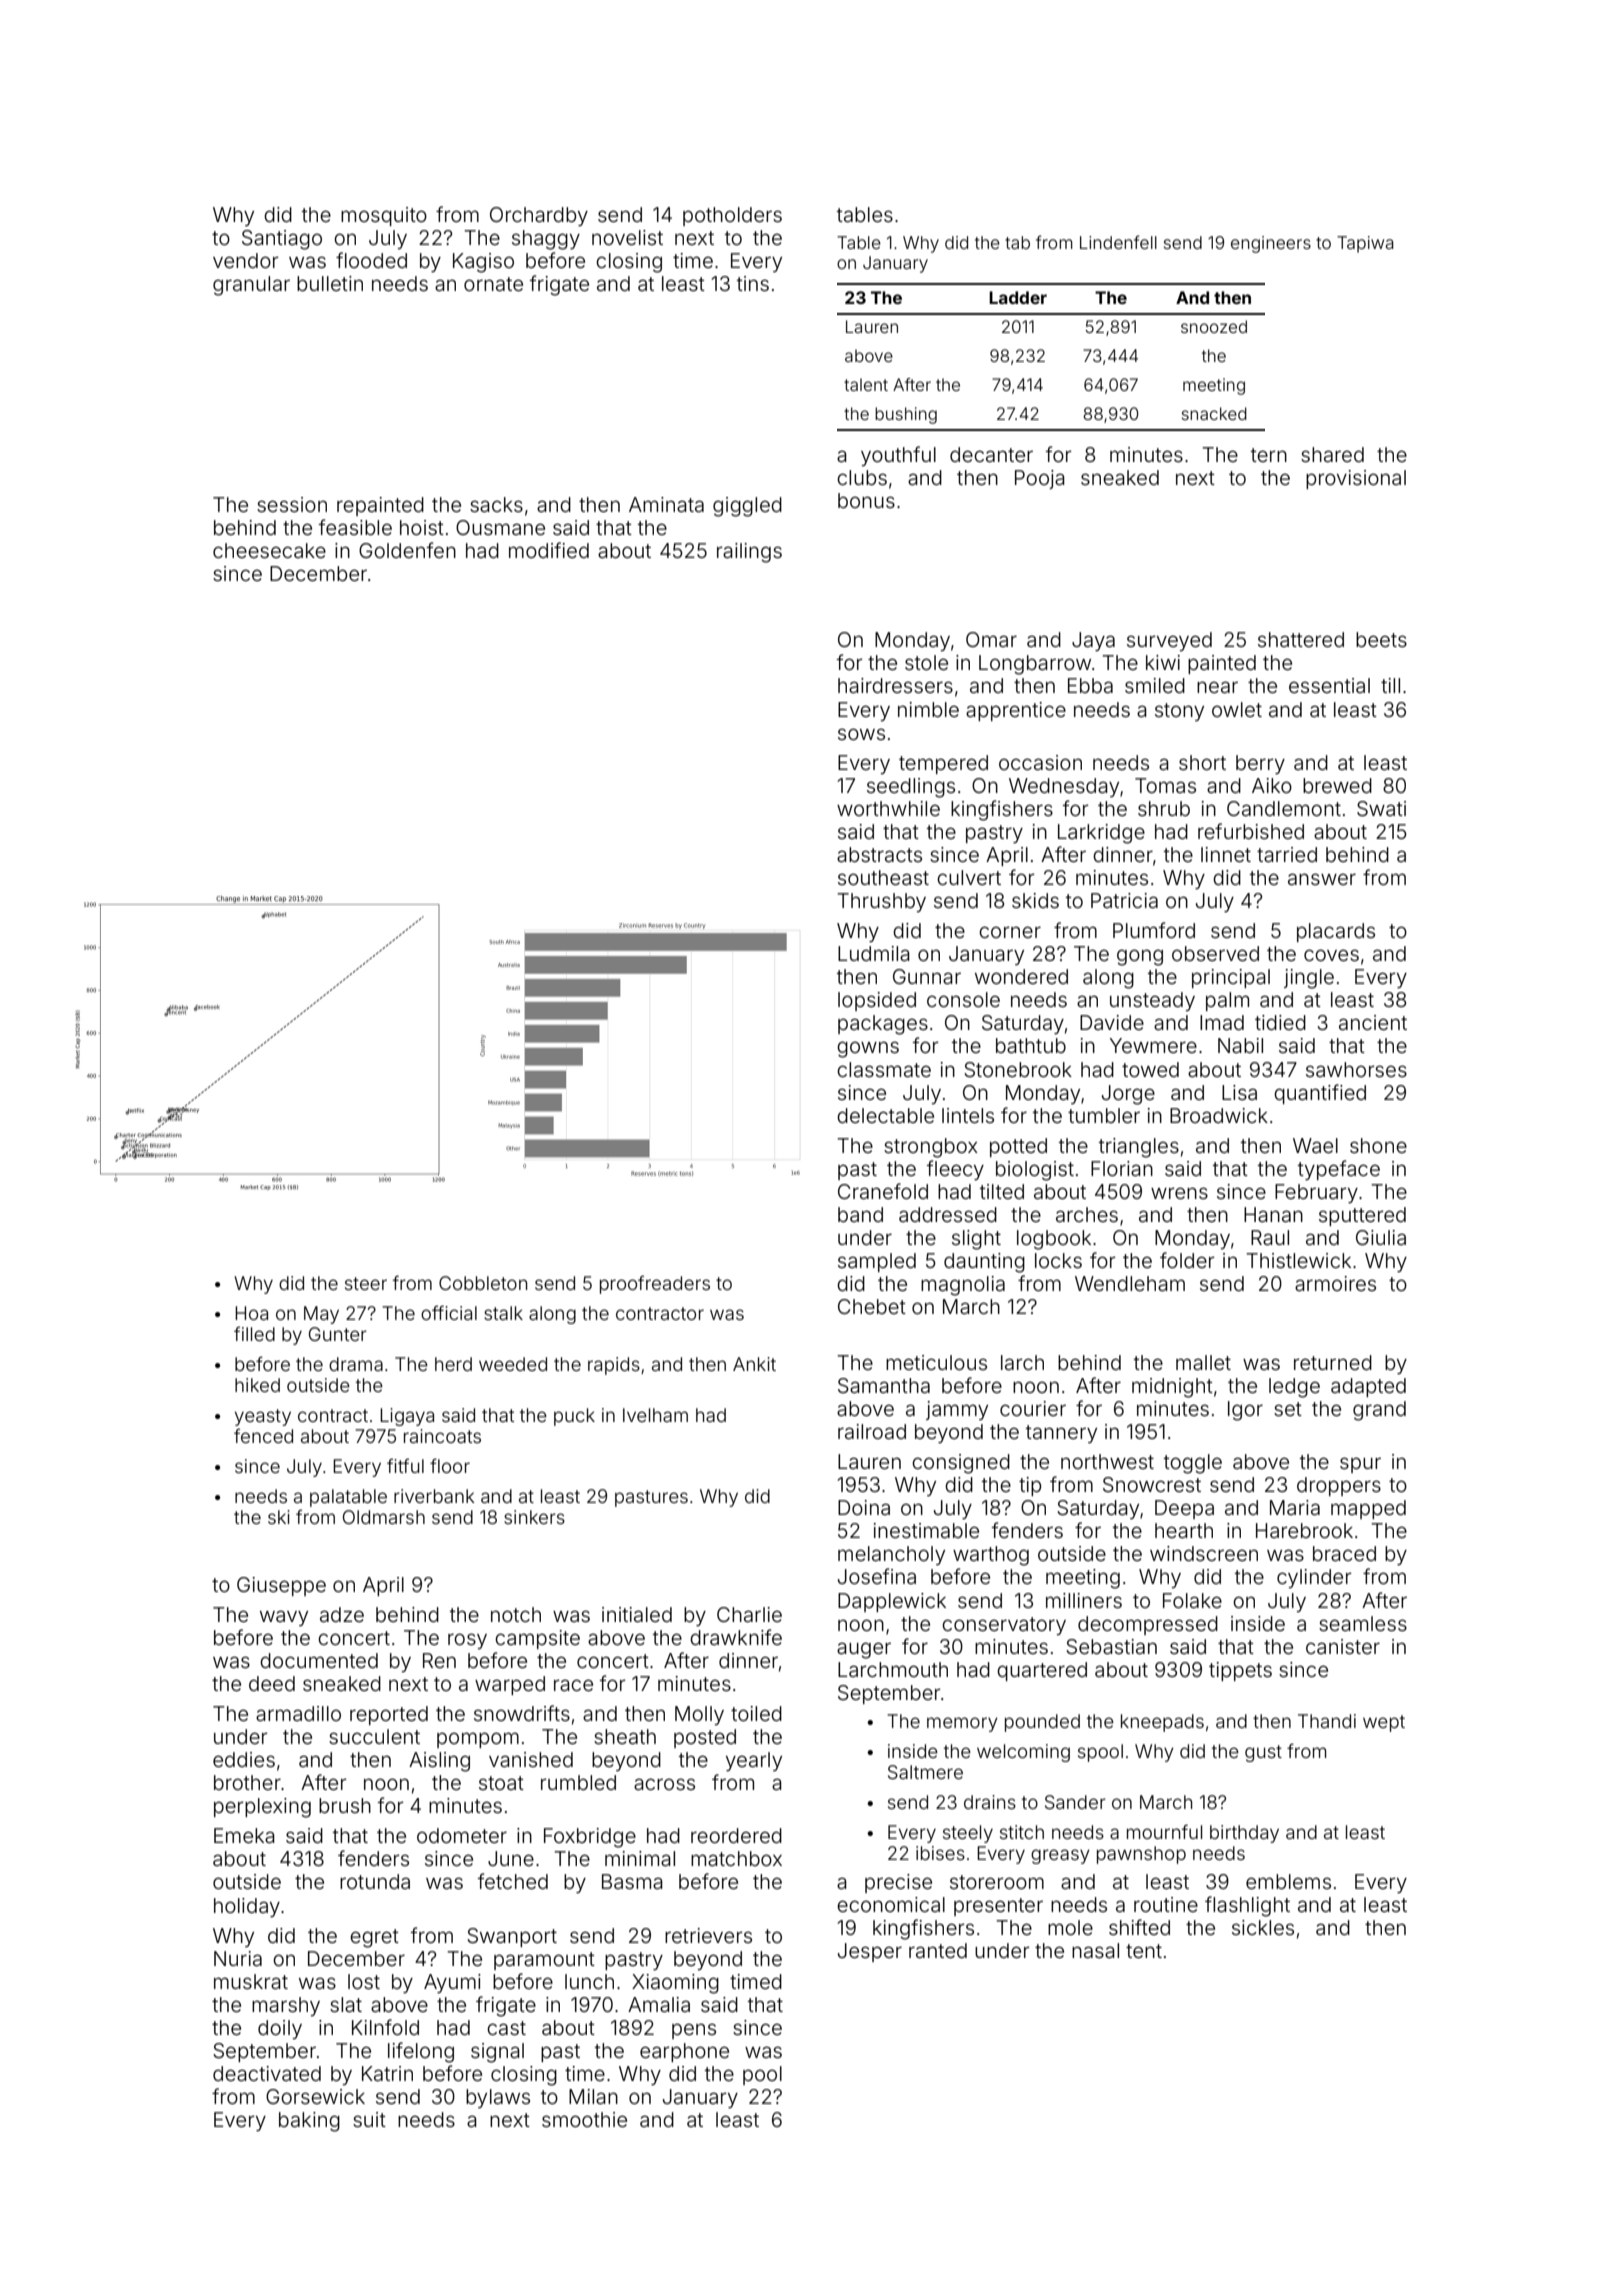 The height and width of the screenshot is (2292, 1620). Describe the element at coordinates (736, 1637) in the screenshot. I see `drawknife` at that location.
